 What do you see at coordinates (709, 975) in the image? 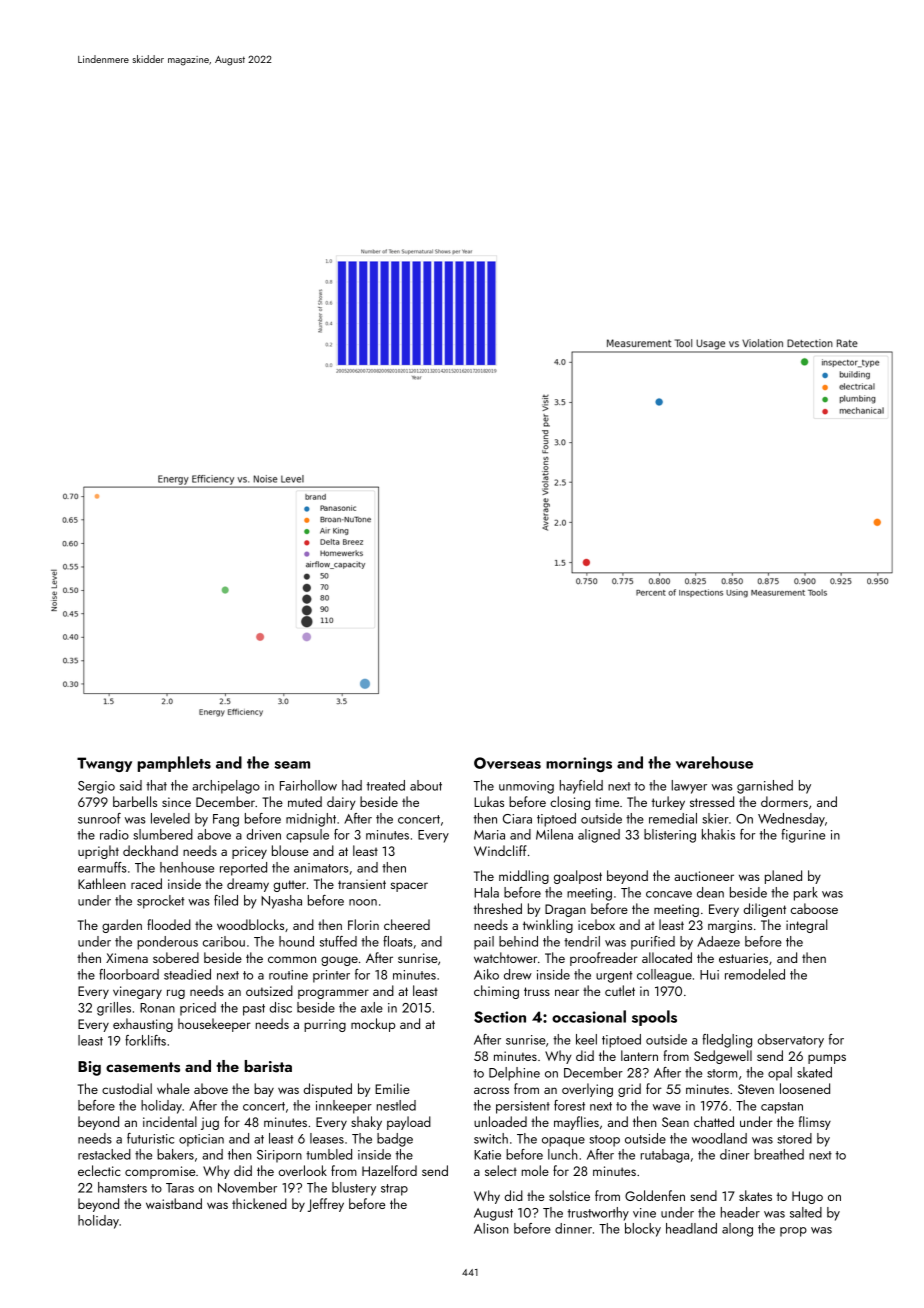
I see `Hui` at bounding box center [709, 975].
